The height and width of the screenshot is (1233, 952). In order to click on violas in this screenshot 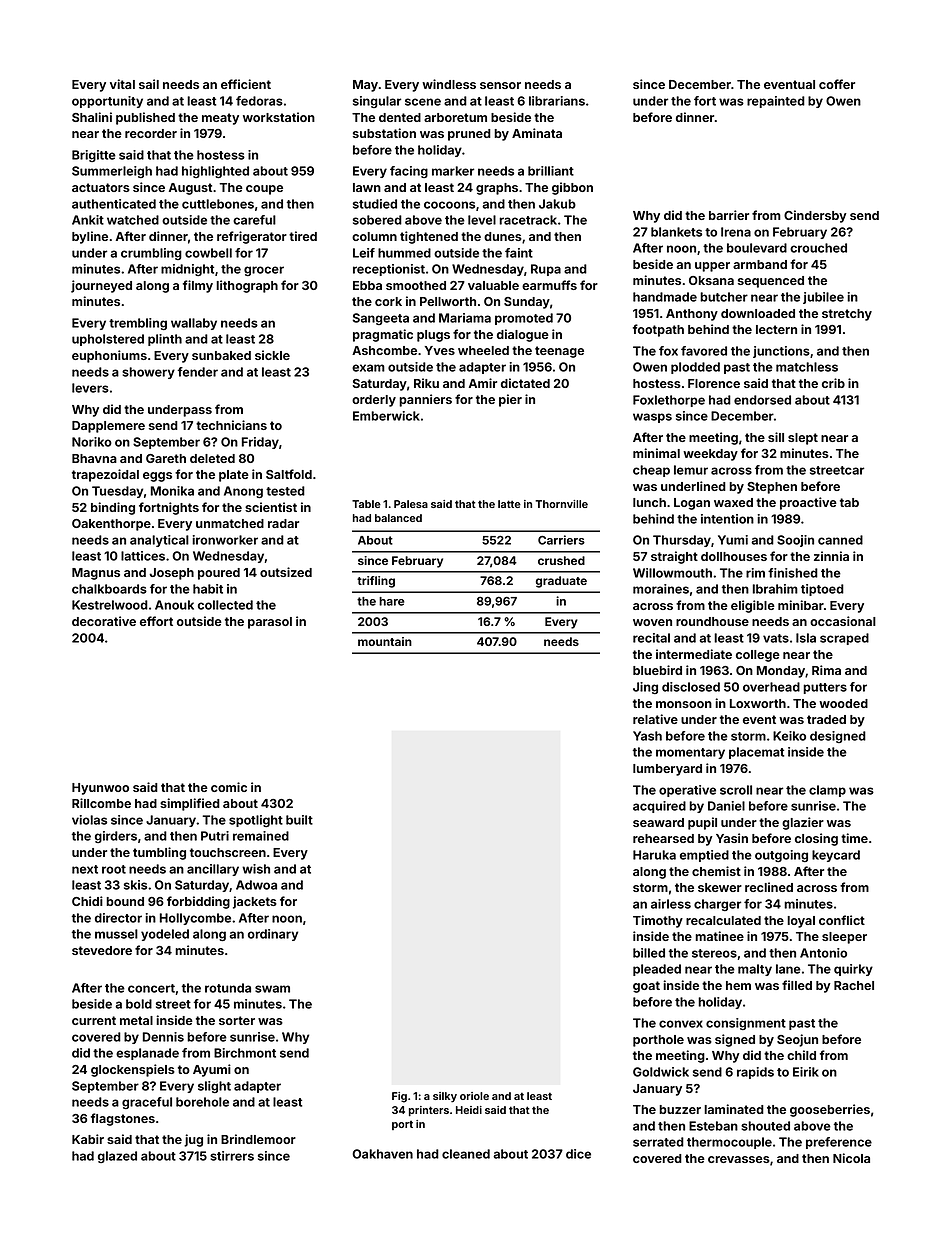, I will do `click(89, 820)`.
